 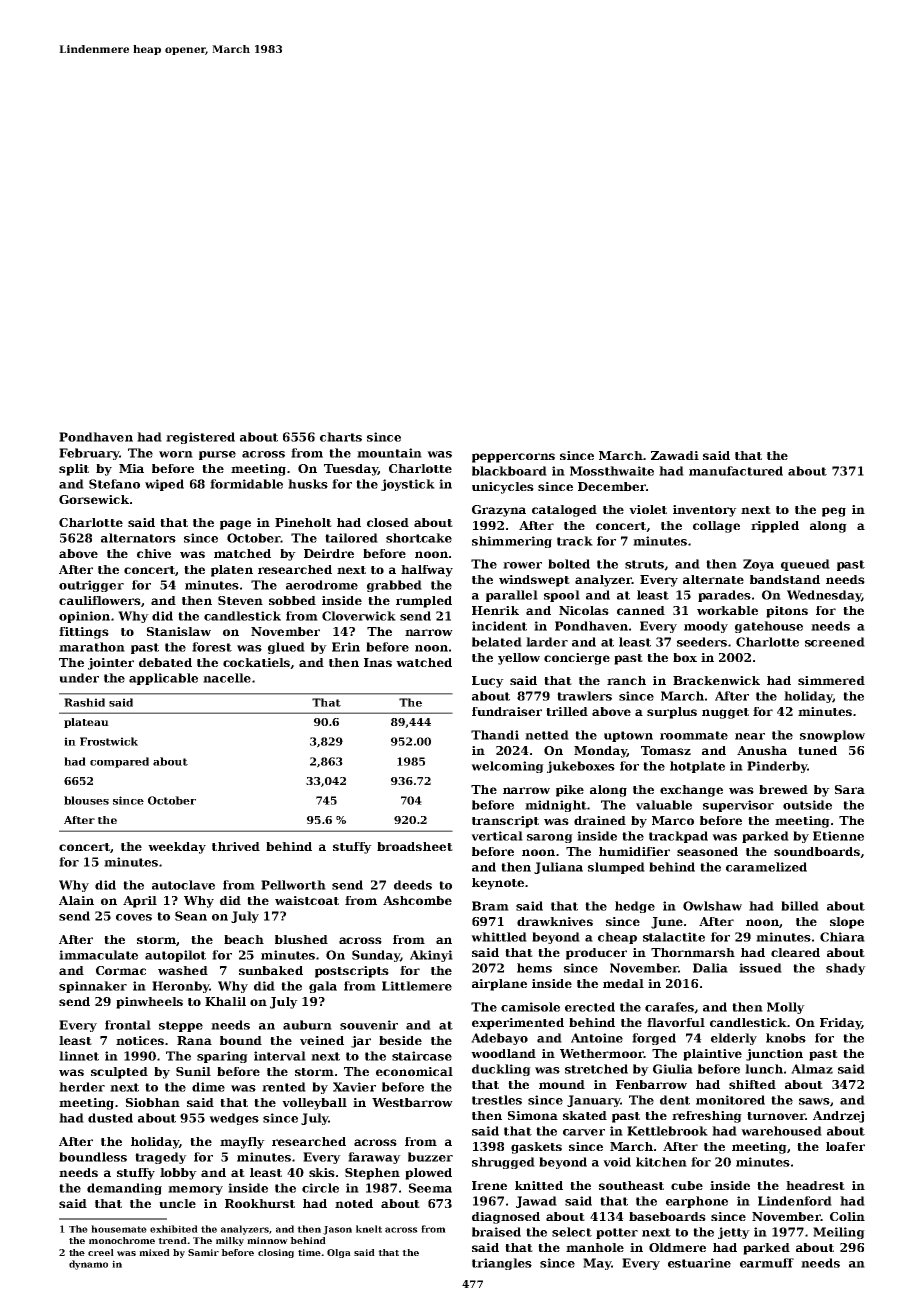 I want to click on Chiara, so click(x=842, y=937).
